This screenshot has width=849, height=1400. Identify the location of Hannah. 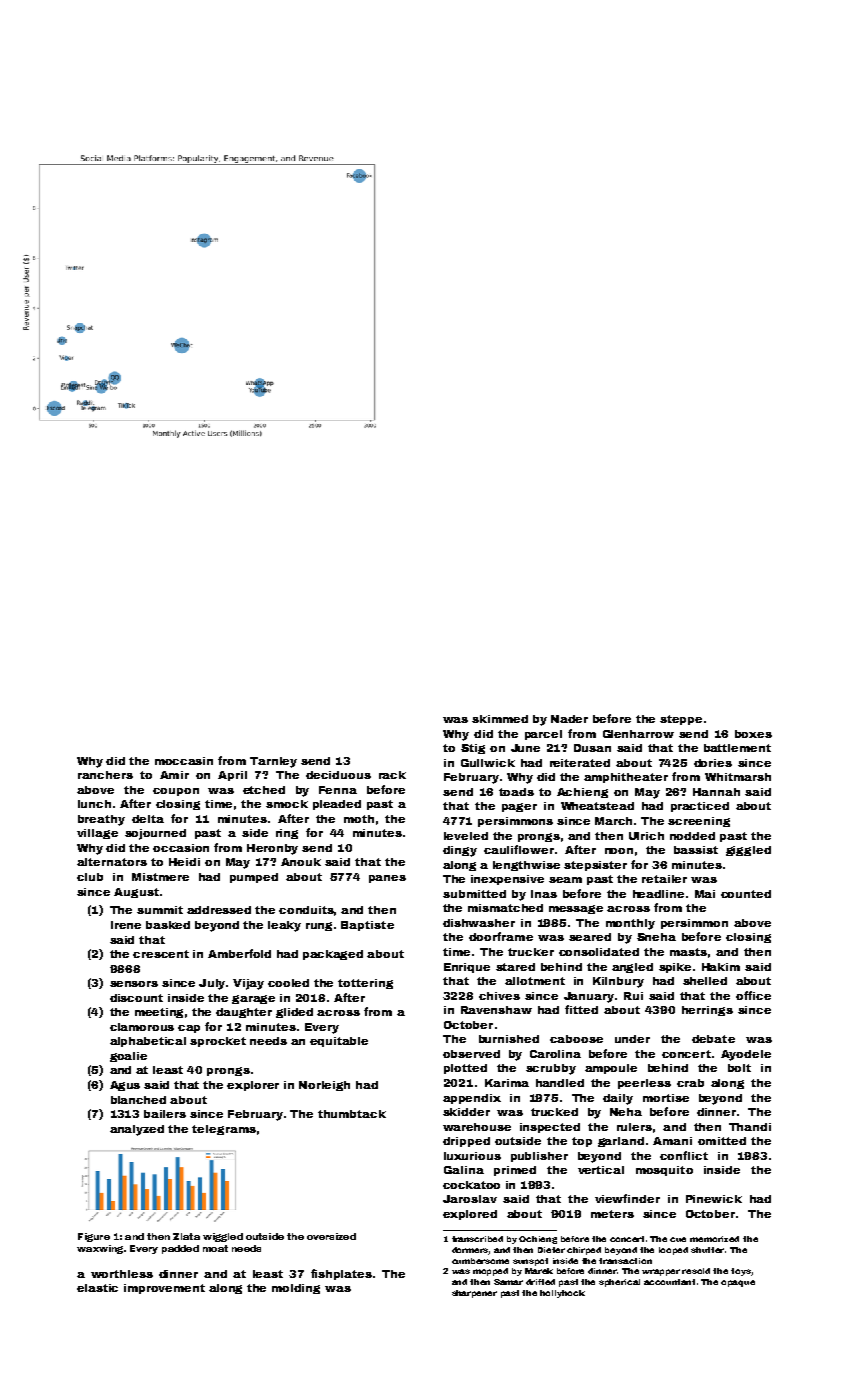
(716, 792).
